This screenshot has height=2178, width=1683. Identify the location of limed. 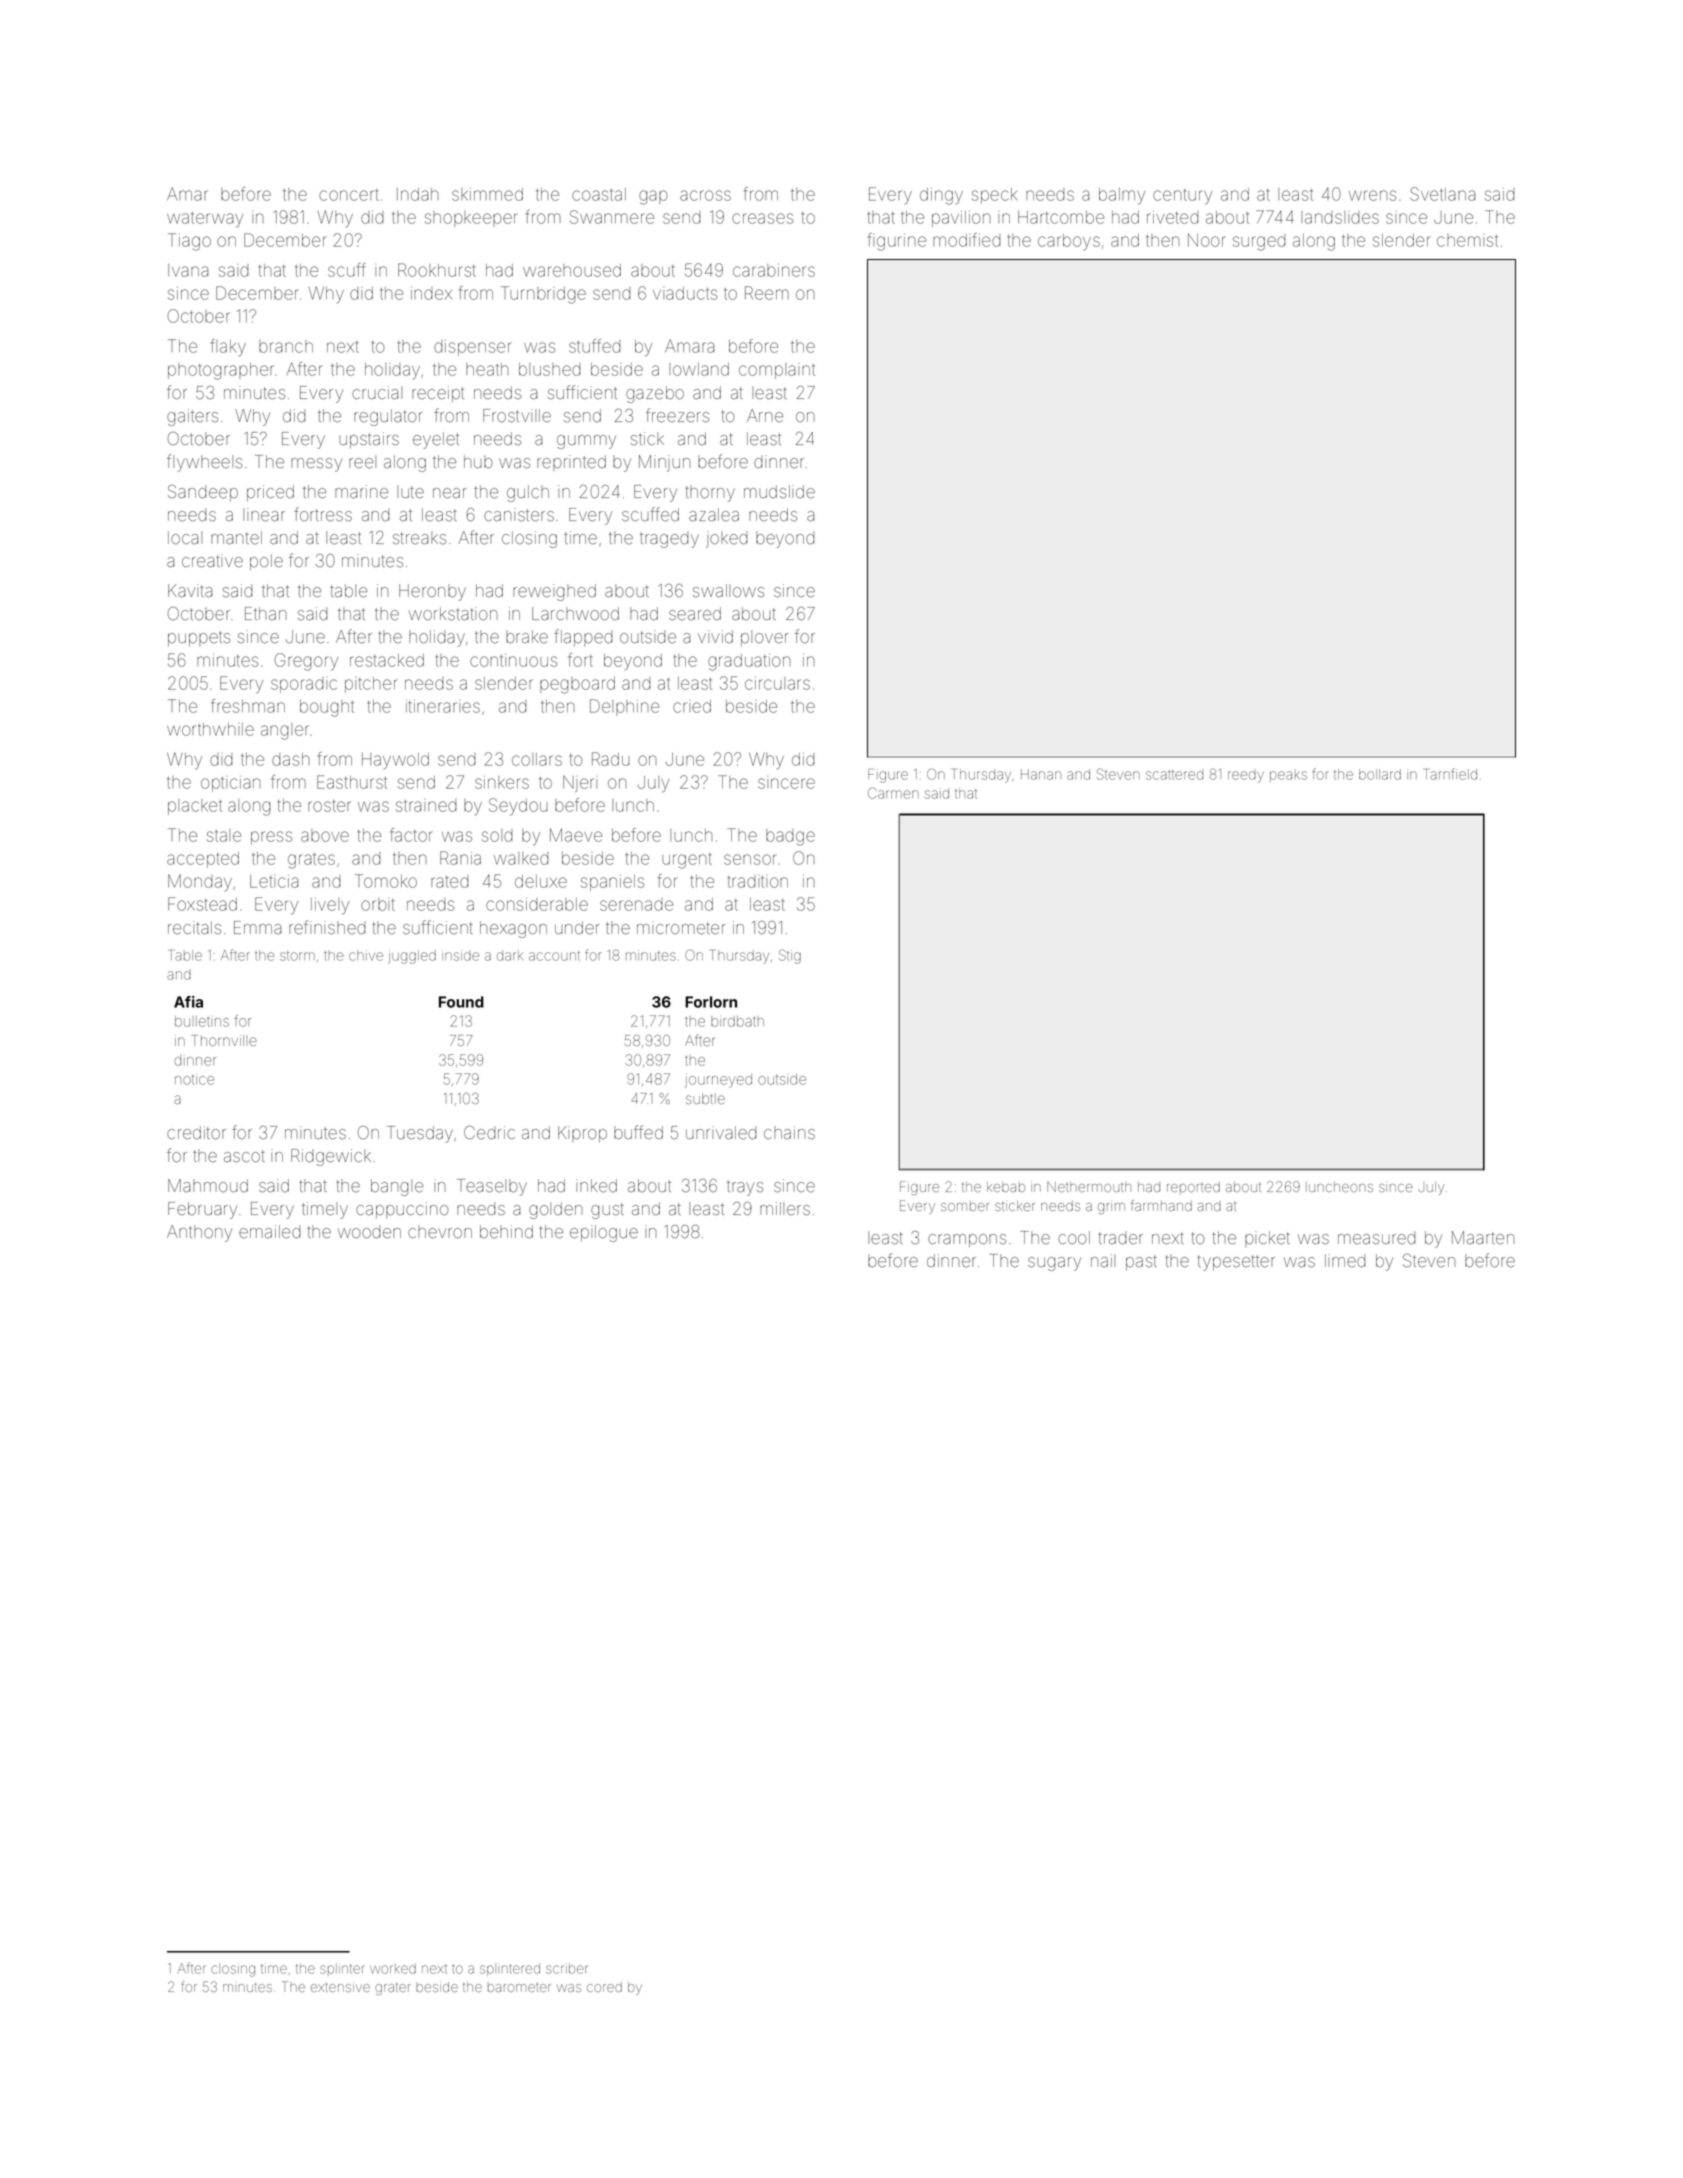
(1345, 1260).
